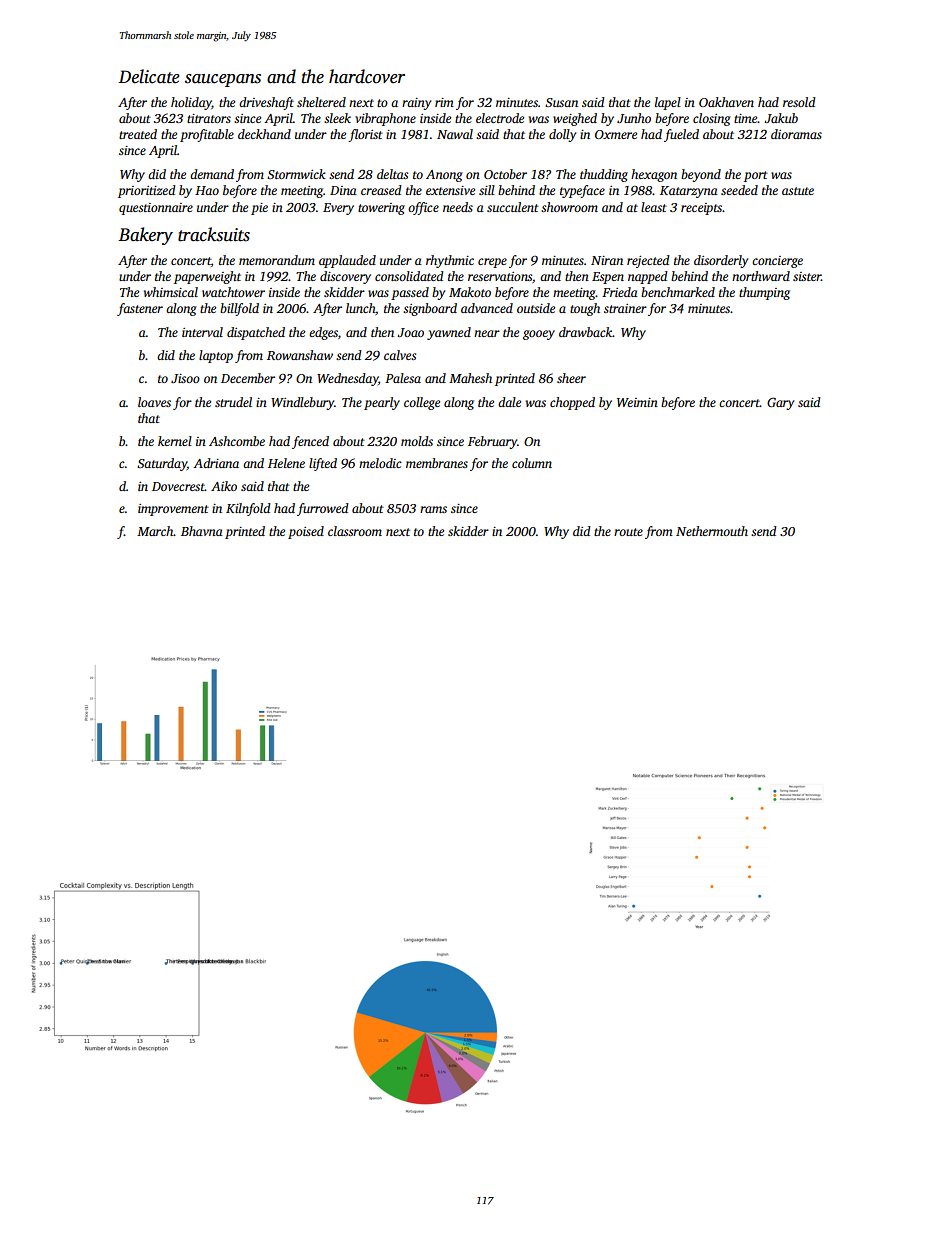  What do you see at coordinates (764, 293) in the document?
I see `thumping` at bounding box center [764, 293].
